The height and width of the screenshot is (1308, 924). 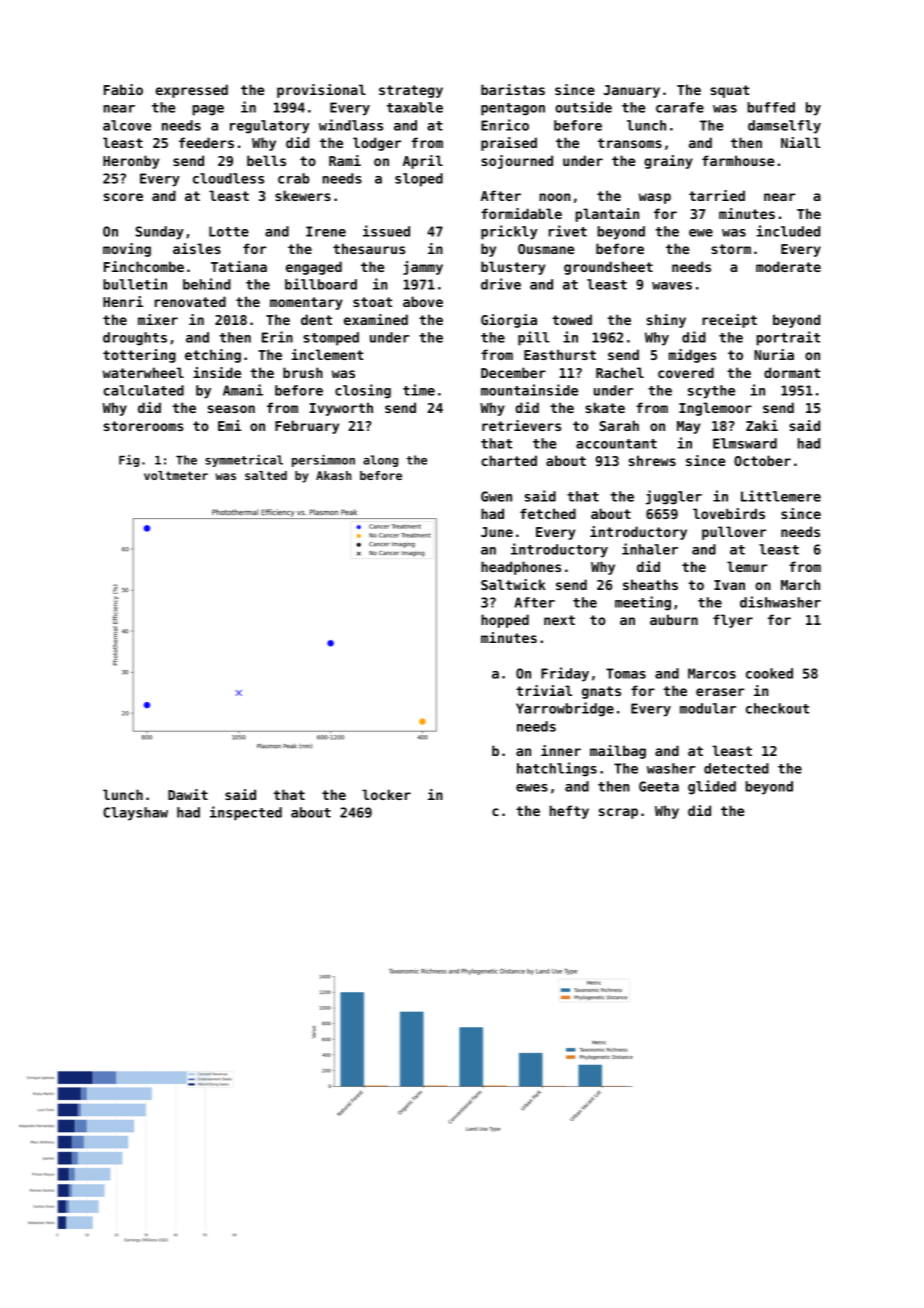 What do you see at coordinates (411, 91) in the screenshot?
I see `strategy` at bounding box center [411, 91].
